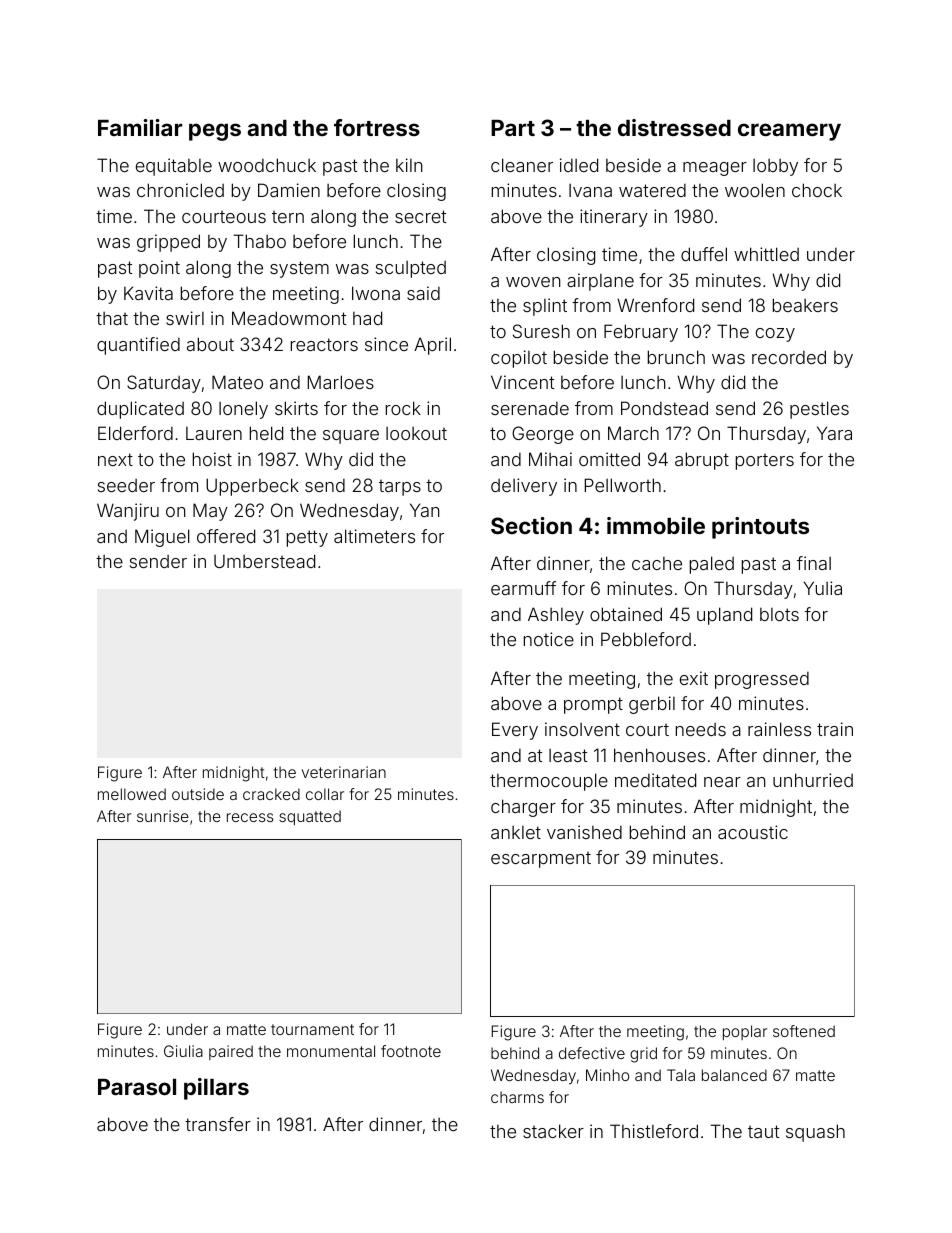 This document has height=1233, width=952. I want to click on Part, so click(513, 128).
